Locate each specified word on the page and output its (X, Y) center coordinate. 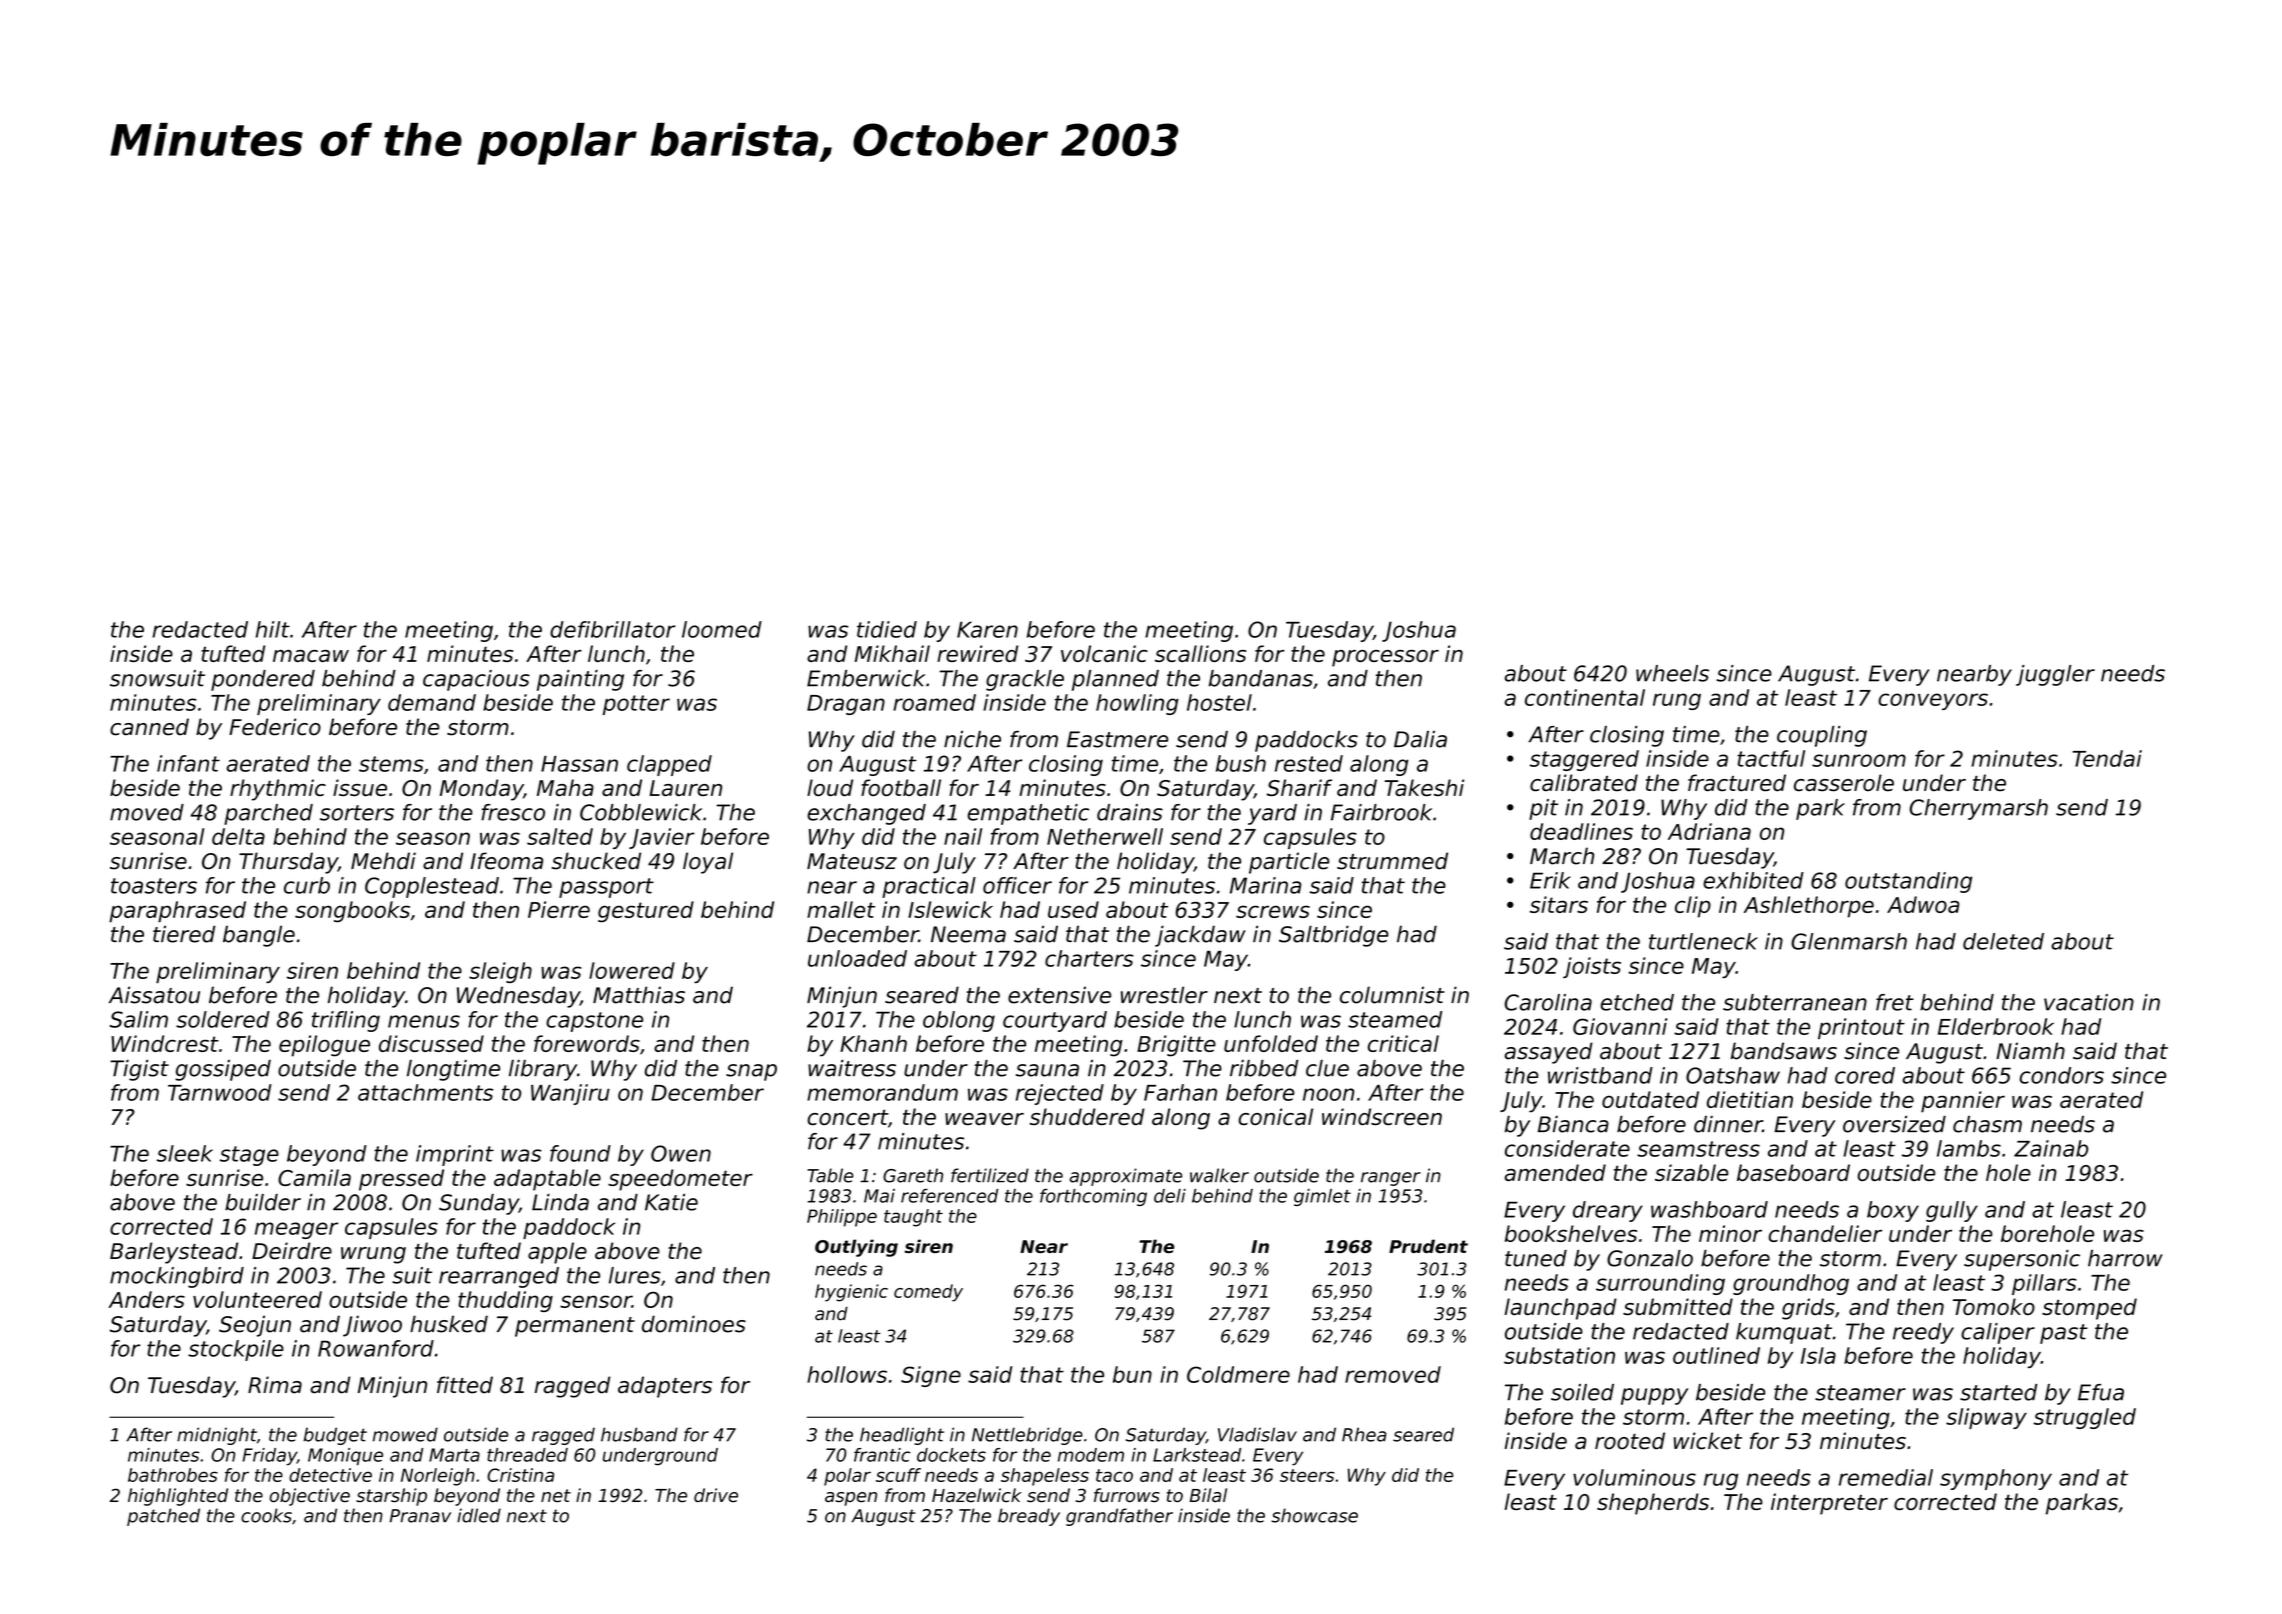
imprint (455, 1155)
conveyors (1933, 701)
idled (479, 1515)
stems (391, 764)
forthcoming (1093, 1197)
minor (1730, 1233)
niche (972, 739)
